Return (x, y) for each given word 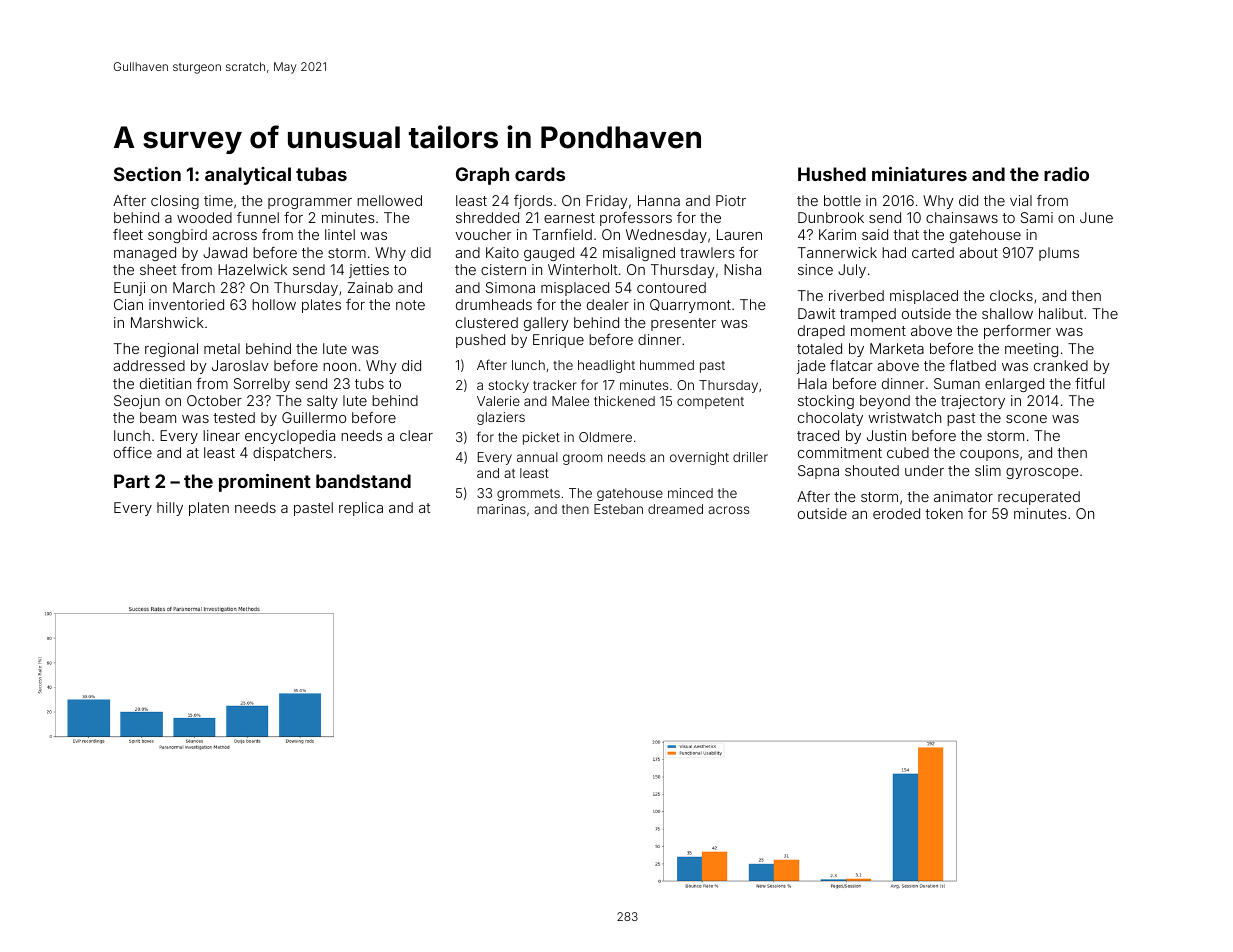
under (924, 470)
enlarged (1014, 385)
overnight (699, 458)
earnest (569, 218)
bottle (842, 200)
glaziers (501, 418)
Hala (812, 383)
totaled (819, 348)
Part (132, 481)
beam (158, 417)
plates (321, 306)
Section (147, 174)
